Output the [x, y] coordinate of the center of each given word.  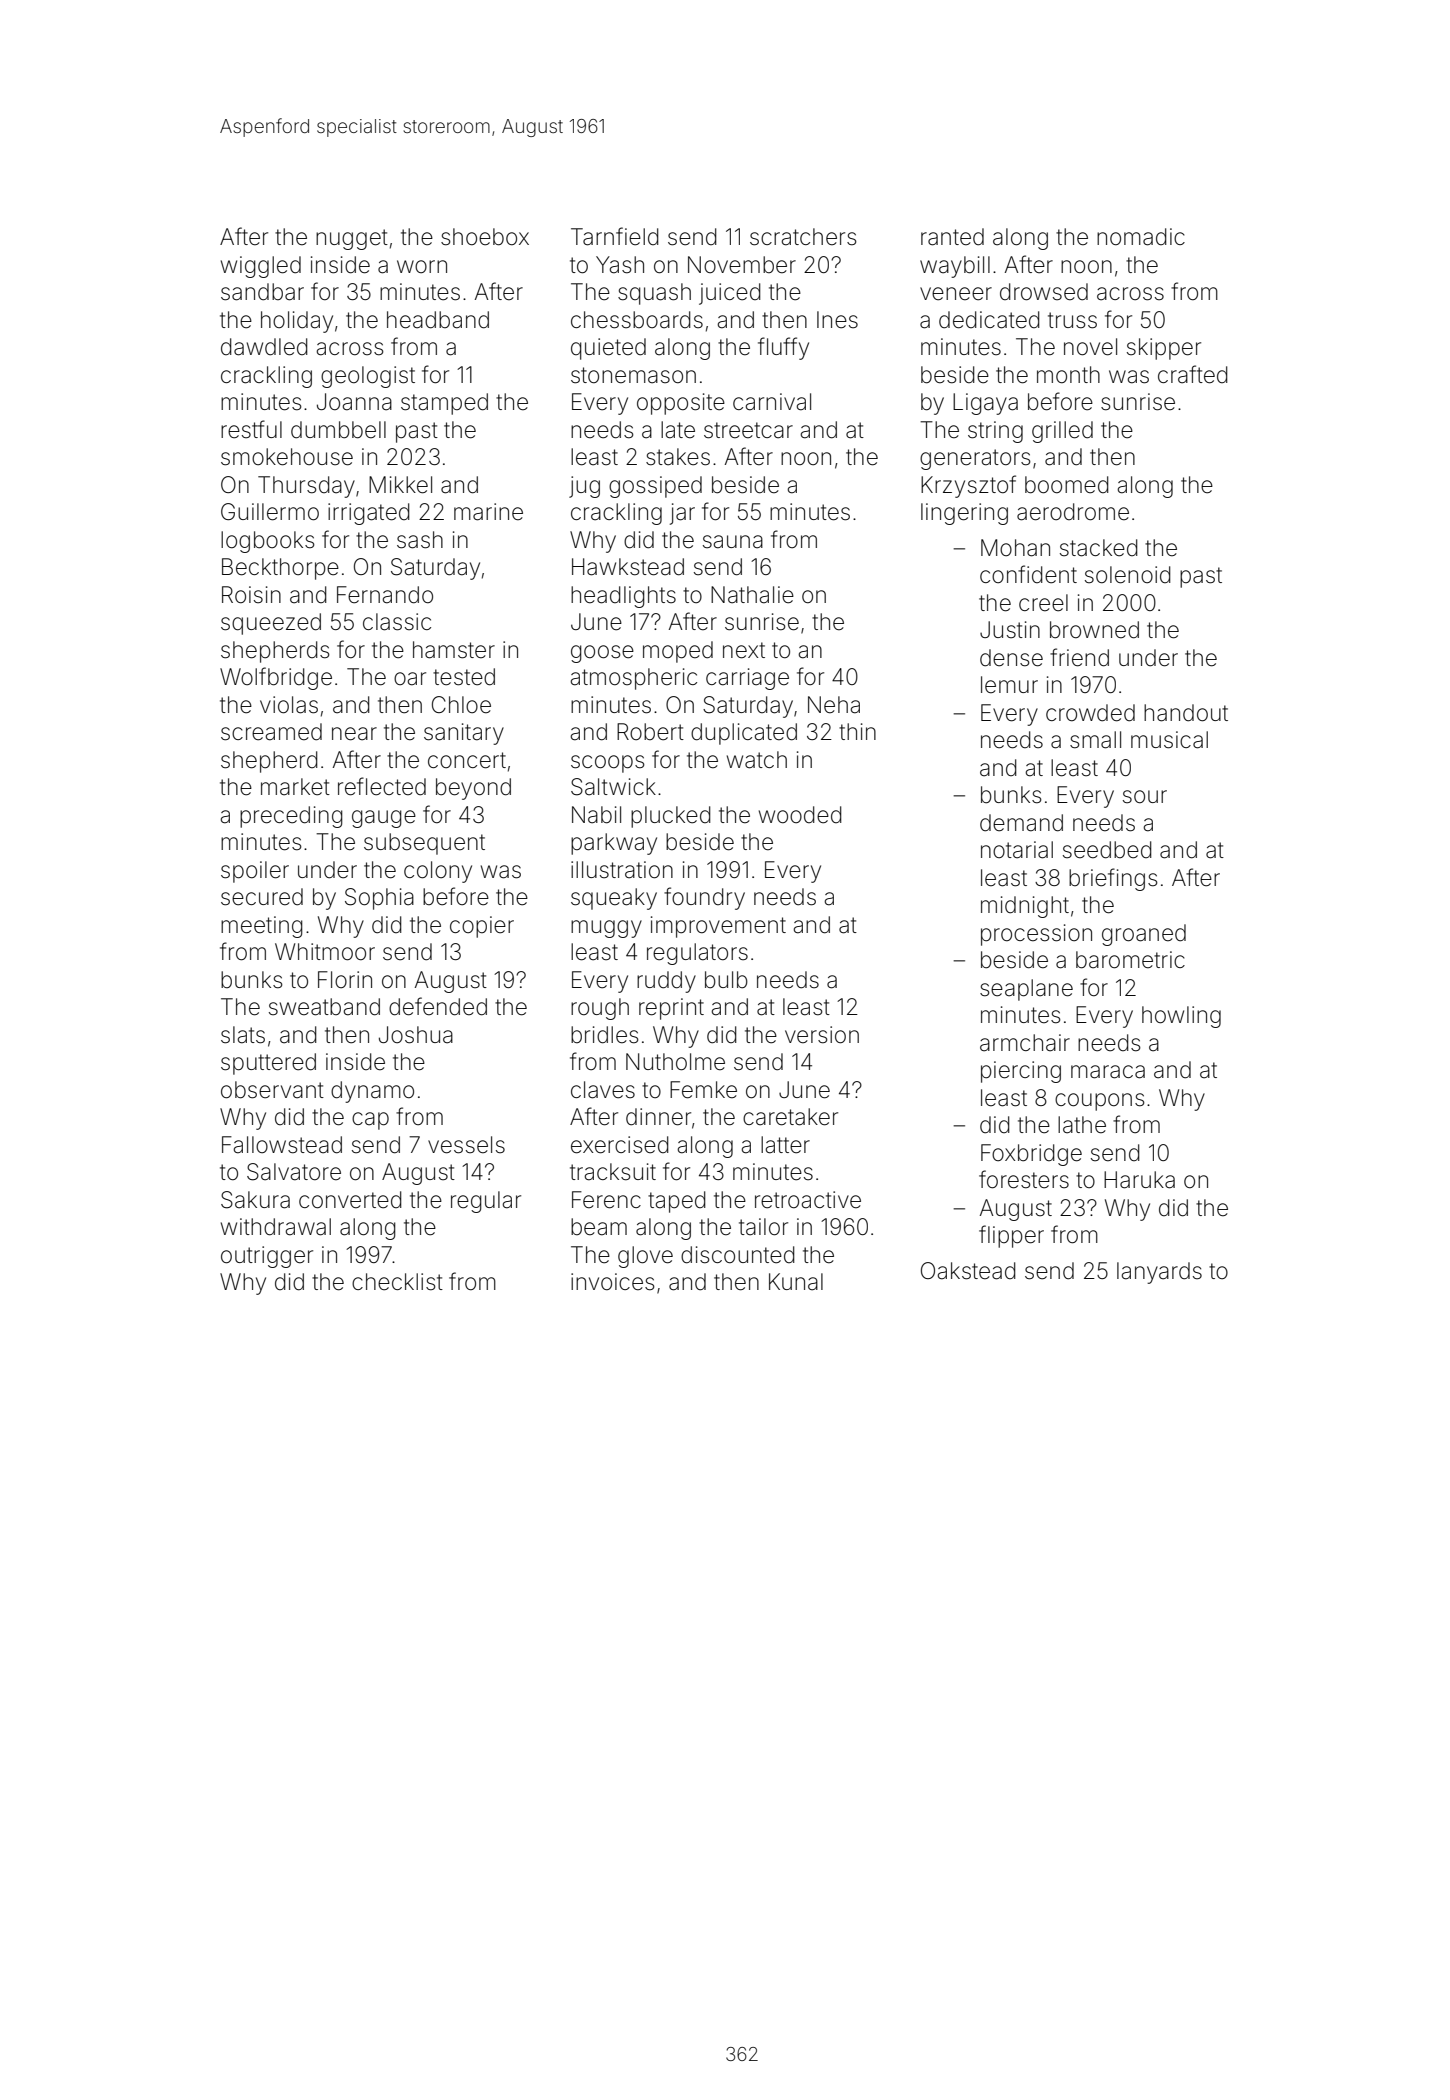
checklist [397, 1282]
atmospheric [633, 679]
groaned [1144, 935]
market [295, 787]
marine [488, 512]
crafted [1193, 374]
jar [682, 514]
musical [1169, 740]
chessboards [637, 320]
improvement [718, 927]
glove [645, 1257]
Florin [345, 979]
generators [975, 459]
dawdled [264, 347]
